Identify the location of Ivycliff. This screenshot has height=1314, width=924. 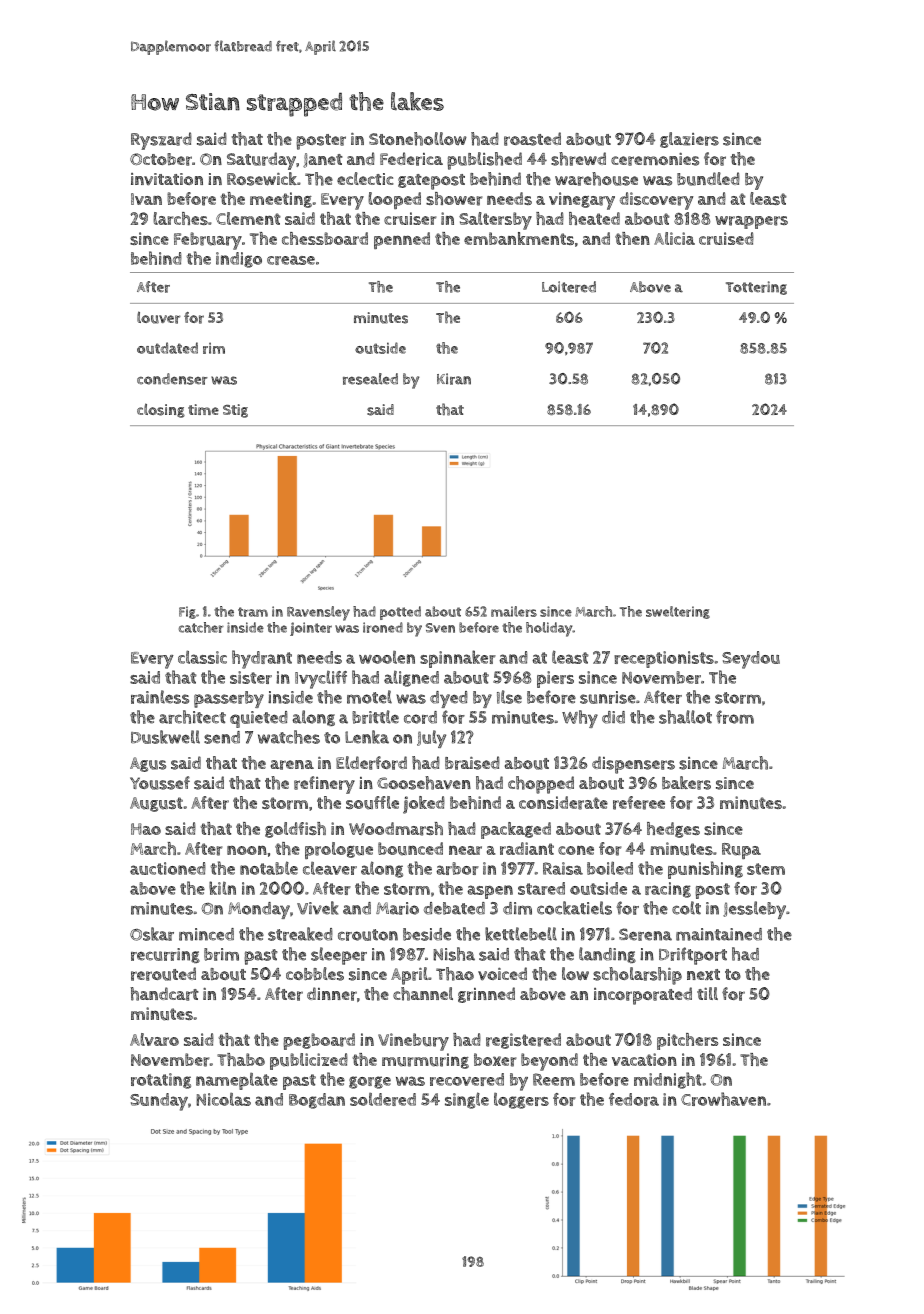
(321, 679).
